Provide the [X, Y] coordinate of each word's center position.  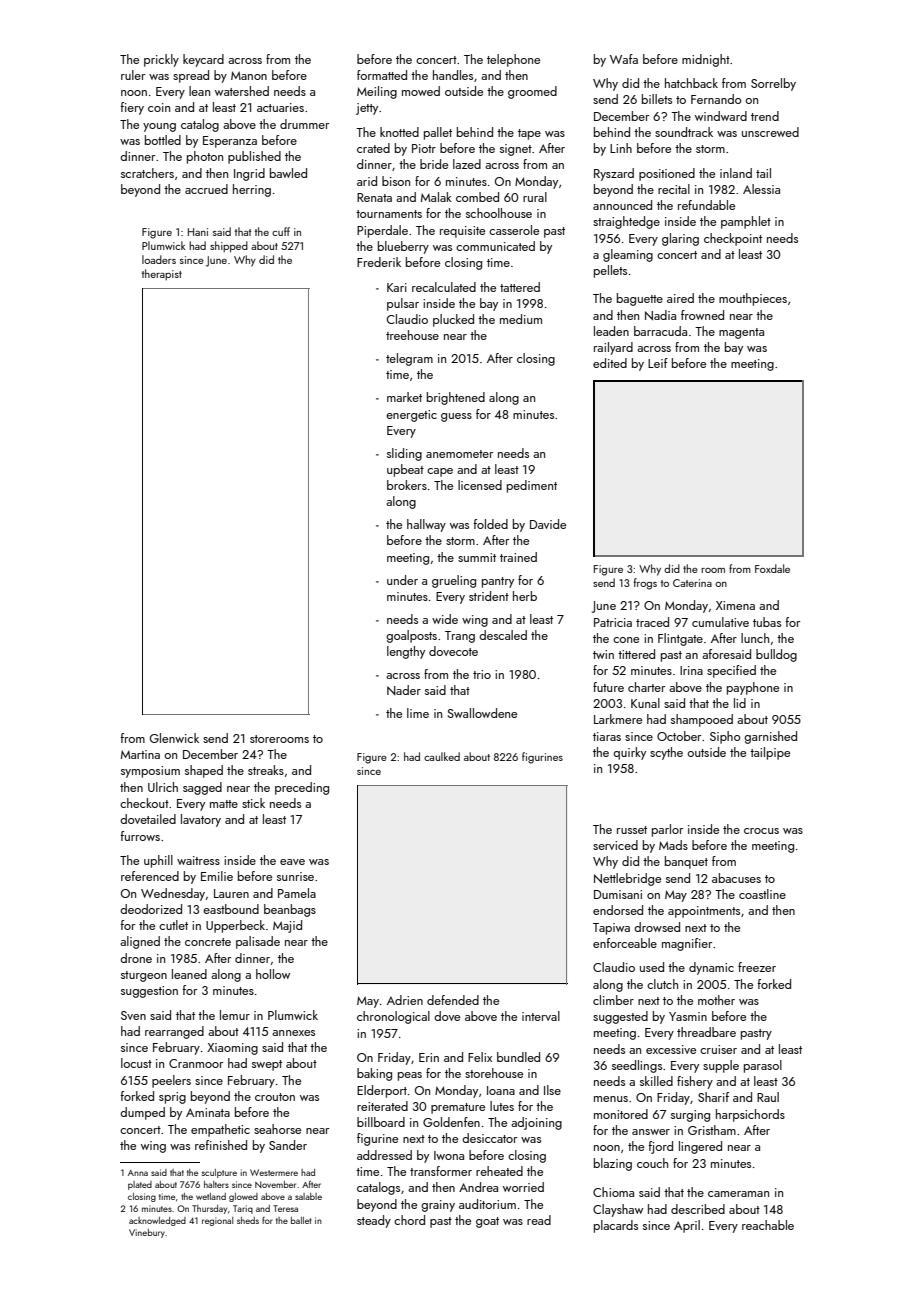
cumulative [720, 622]
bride [434, 164]
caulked [442, 756]
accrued [206, 189]
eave [292, 862]
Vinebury [147, 1233]
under [402, 580]
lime [418, 713]
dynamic [711, 968]
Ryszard [614, 174]
